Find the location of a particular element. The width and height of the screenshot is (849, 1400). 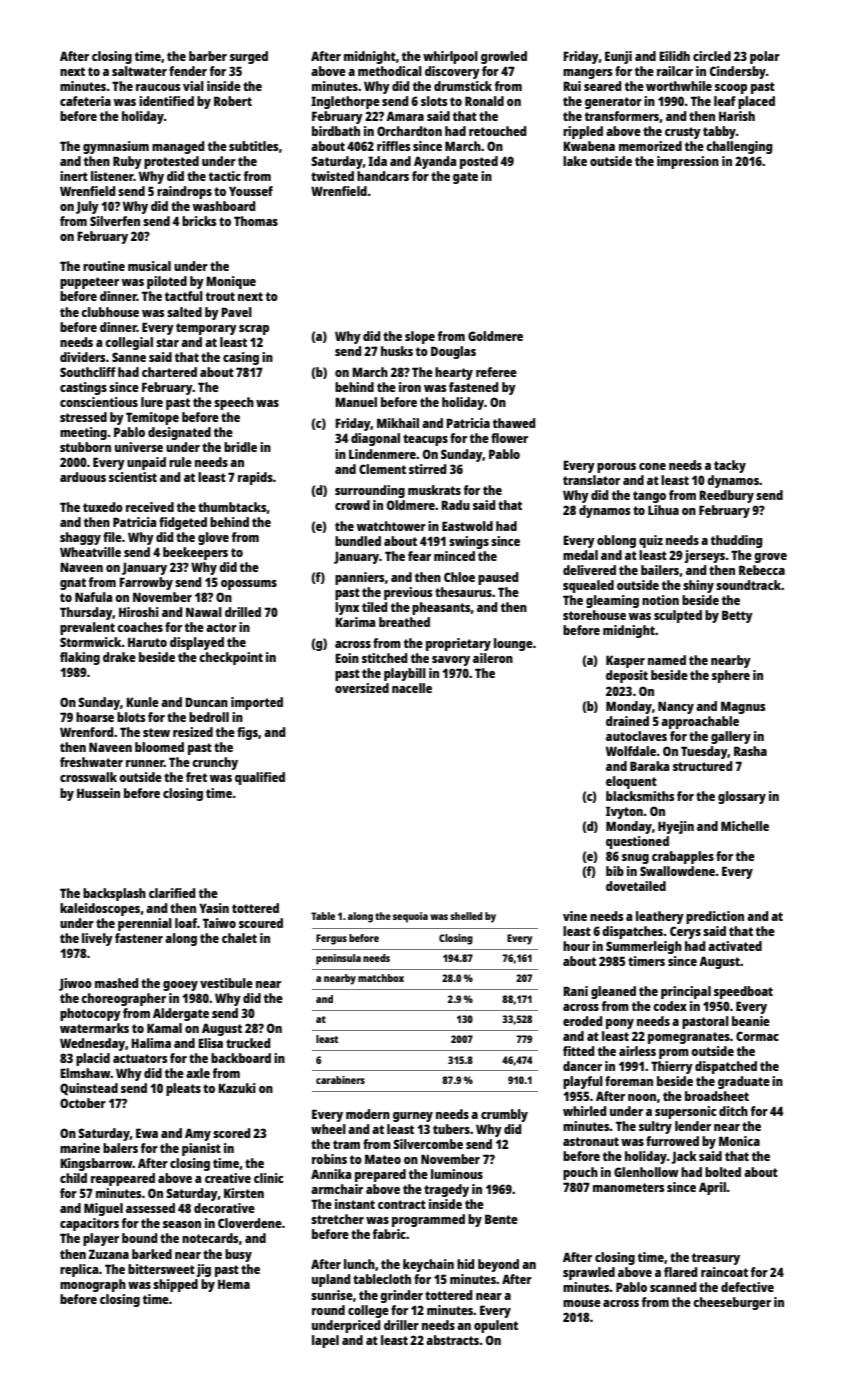

Ronald is located at coordinates (484, 101).
